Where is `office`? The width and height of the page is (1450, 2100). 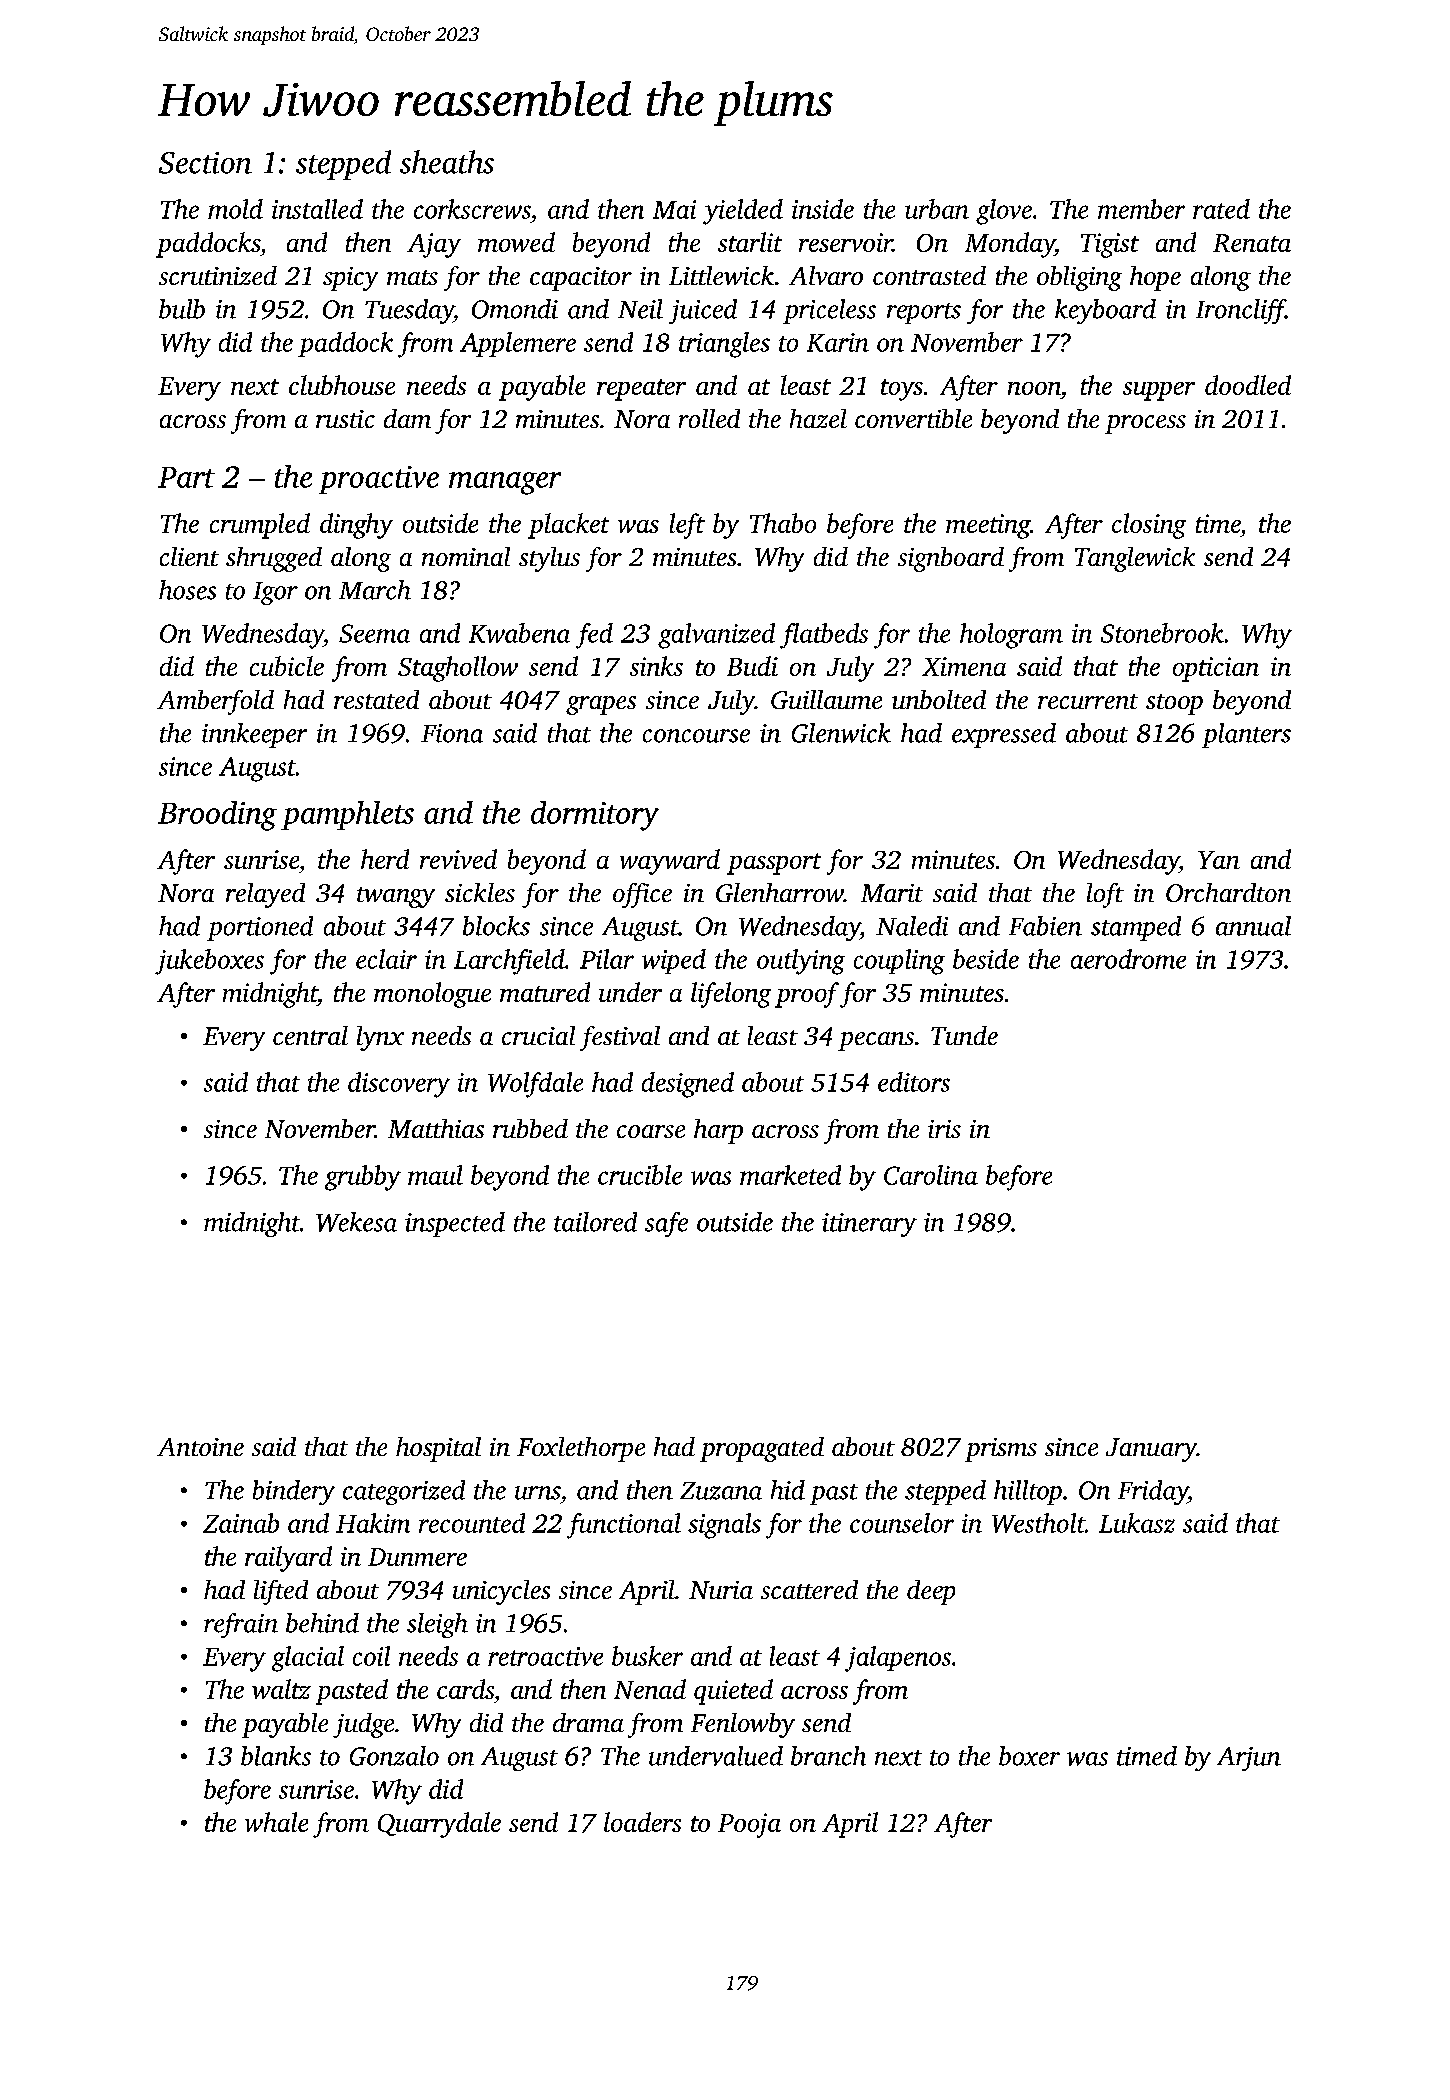
office is located at coordinates (642, 895).
